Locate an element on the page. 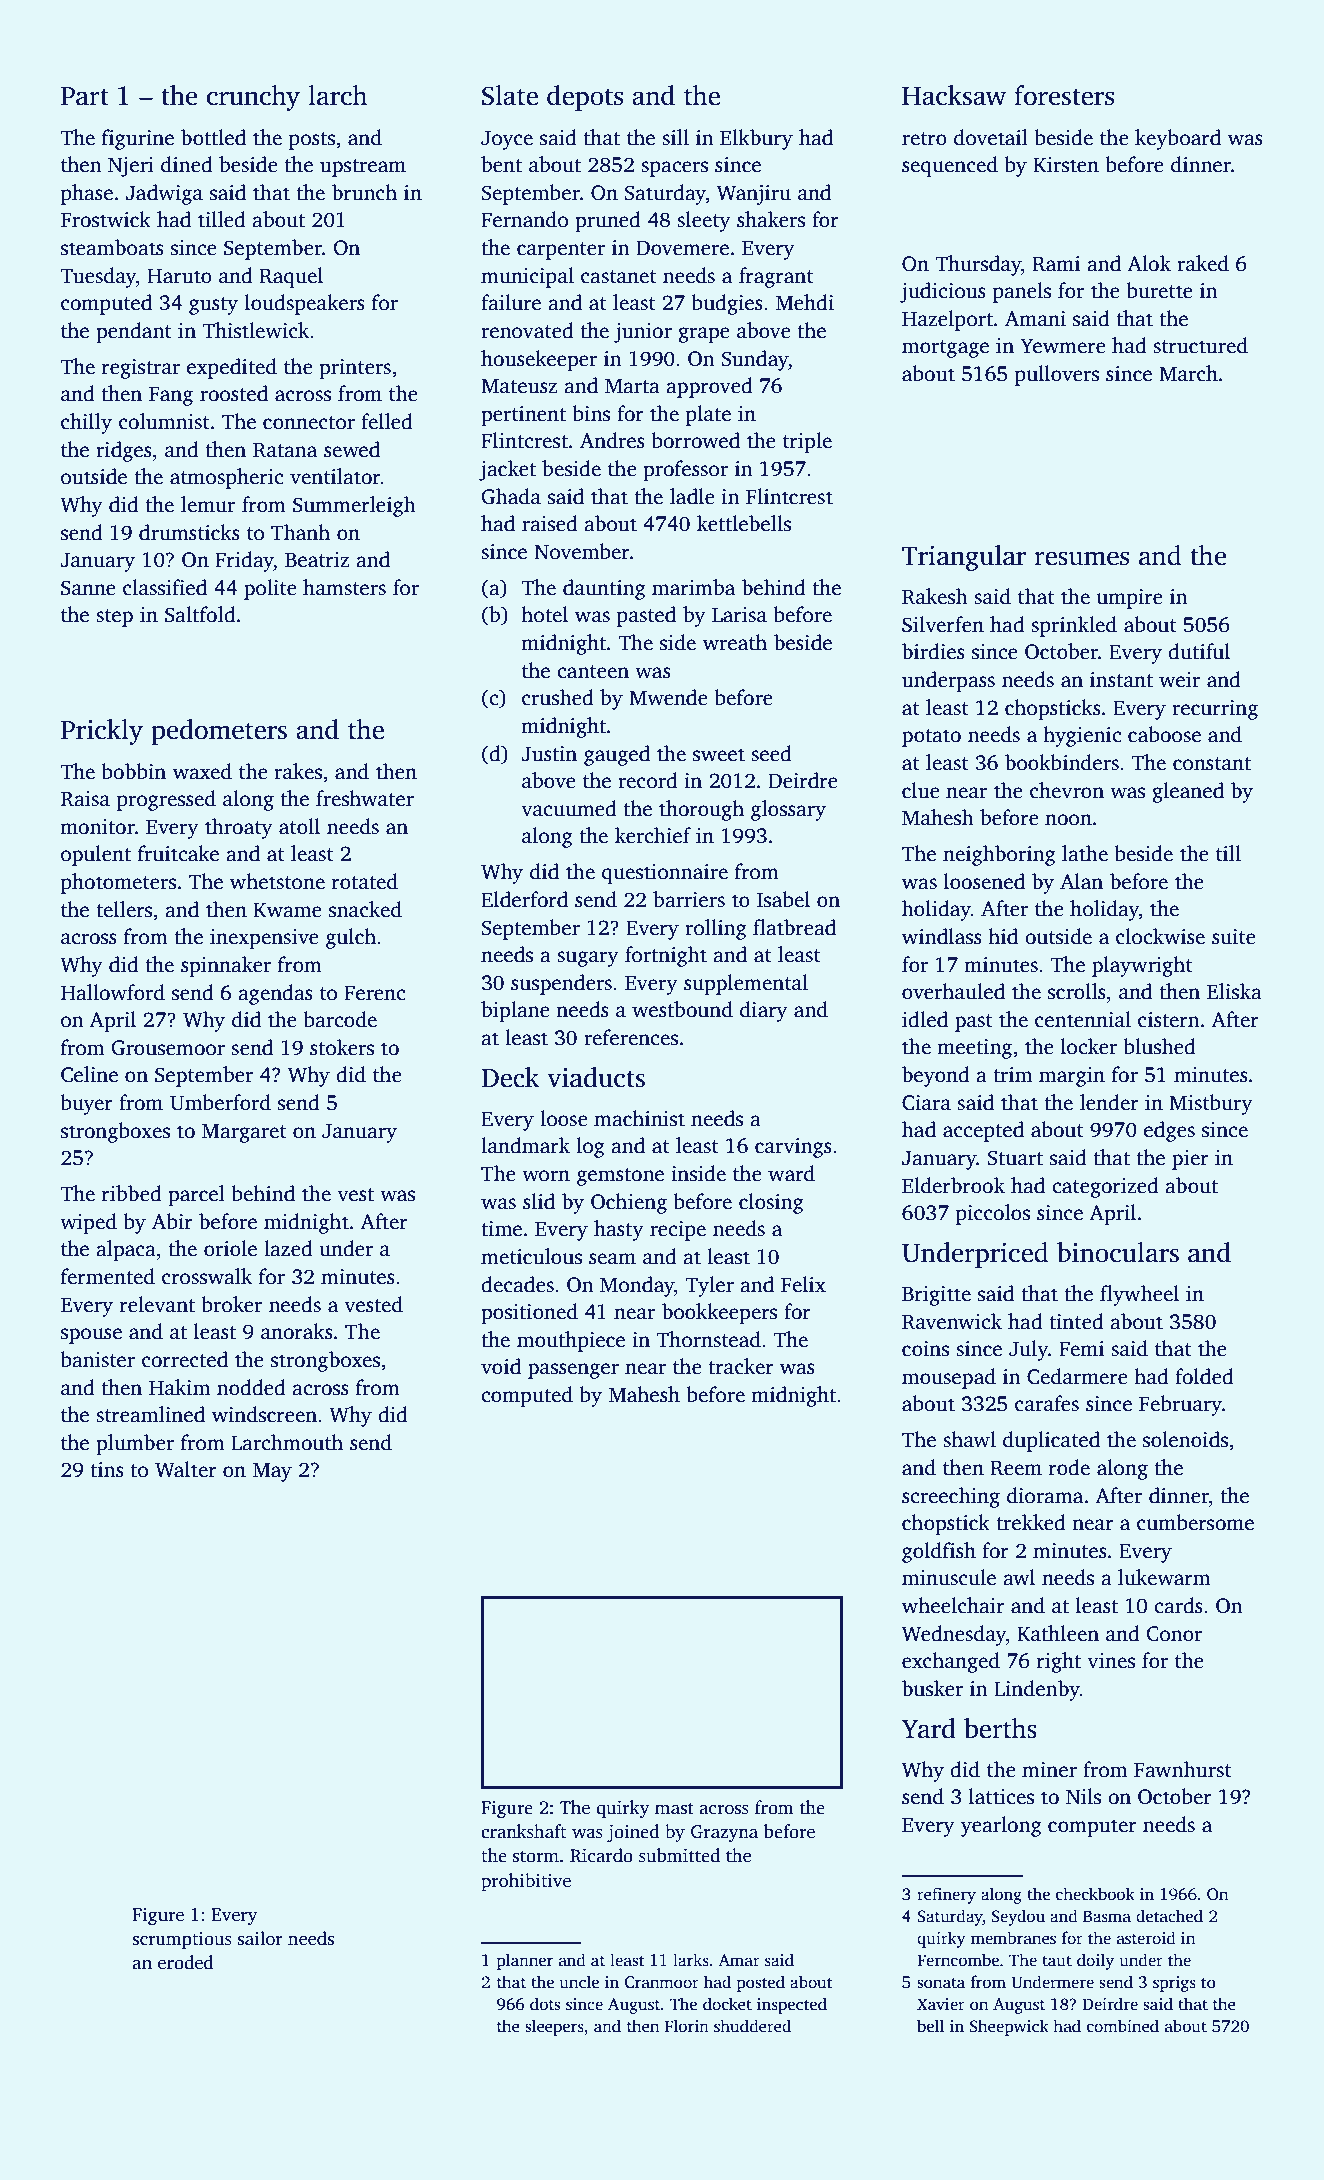 This document has height=2180, width=1324. sailor is located at coordinates (260, 1938).
